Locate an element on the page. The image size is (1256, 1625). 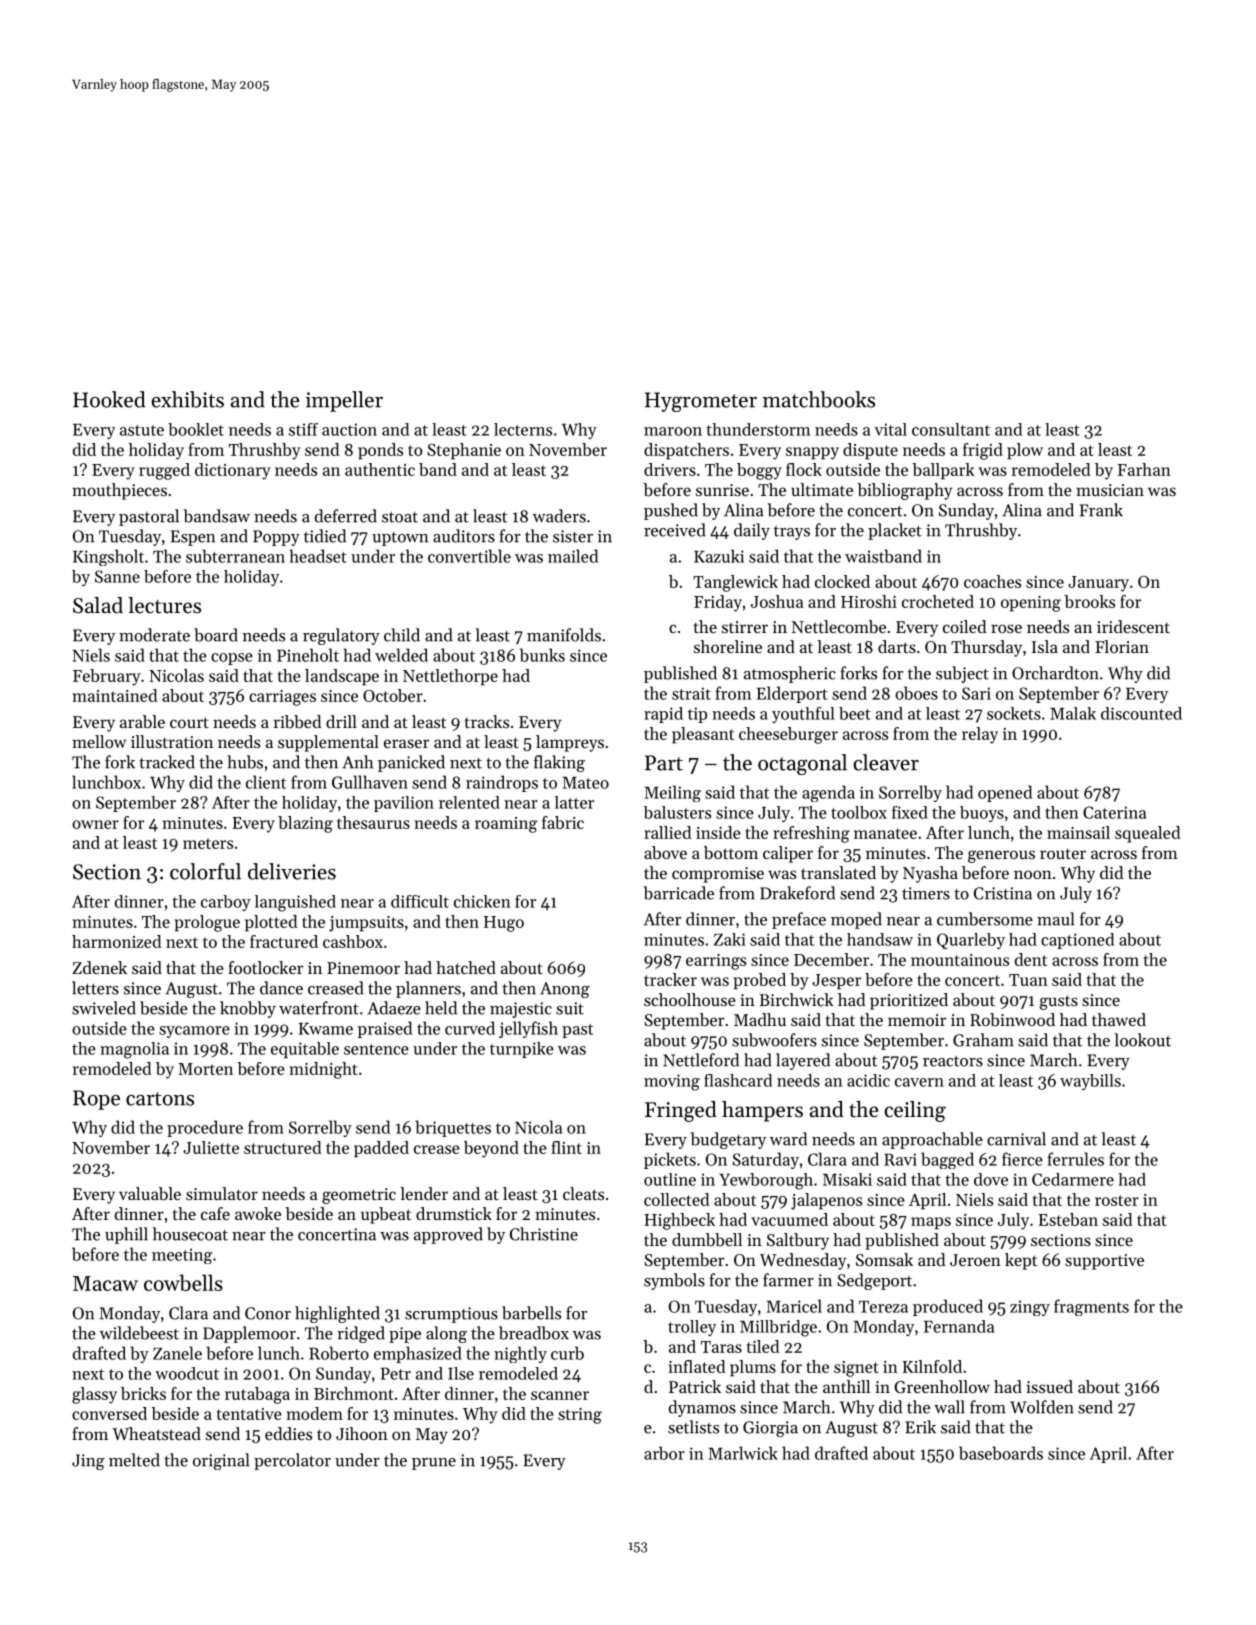
structured is located at coordinates (282, 1147).
